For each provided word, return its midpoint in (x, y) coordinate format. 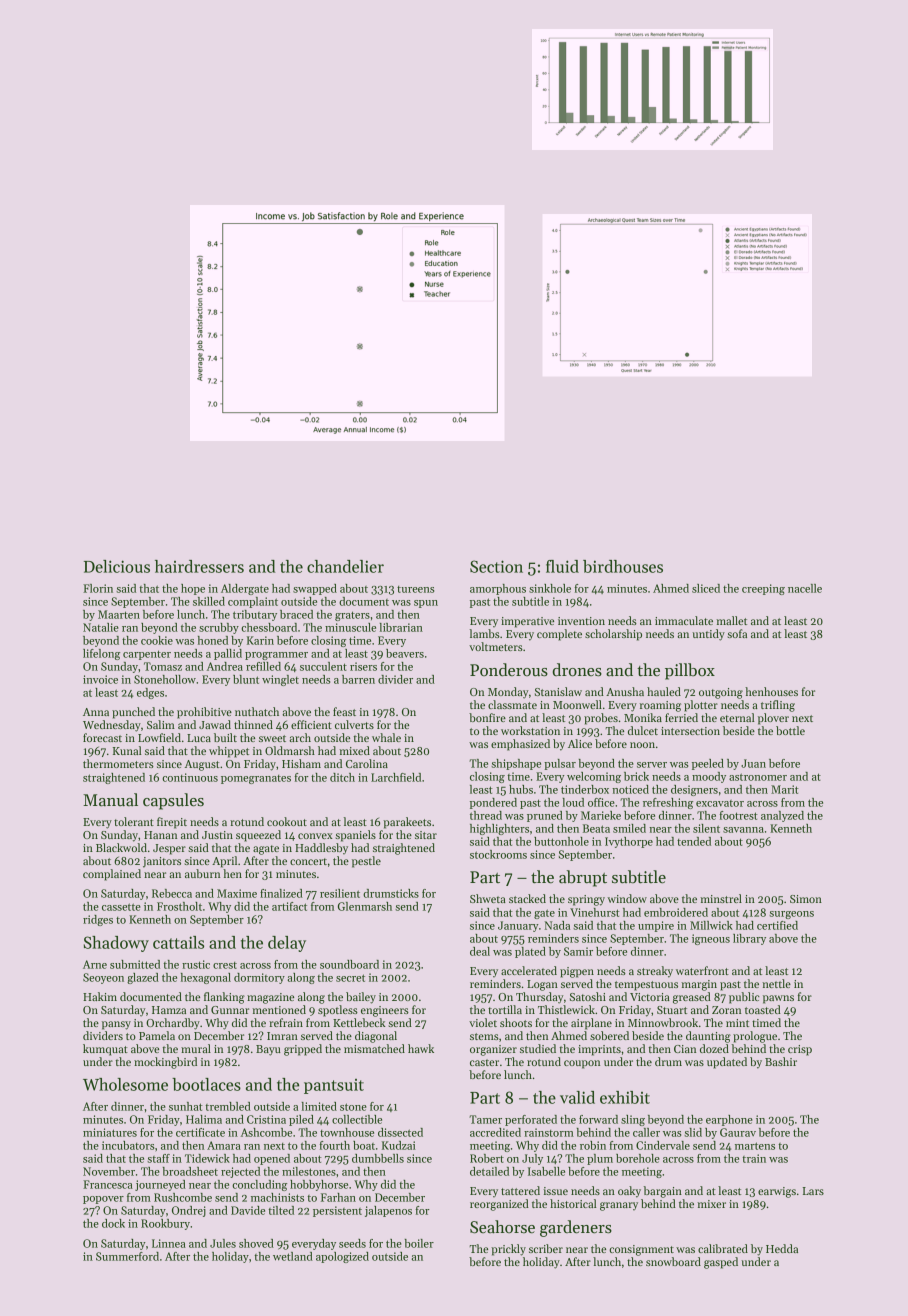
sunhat (186, 1106)
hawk (421, 1048)
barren (358, 679)
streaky (655, 972)
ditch (342, 777)
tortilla (505, 1009)
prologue (755, 1037)
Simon (806, 899)
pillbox (690, 671)
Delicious (117, 566)
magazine (270, 998)
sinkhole (550, 588)
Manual (110, 800)
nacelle (805, 588)
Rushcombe (183, 1197)
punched (133, 713)
